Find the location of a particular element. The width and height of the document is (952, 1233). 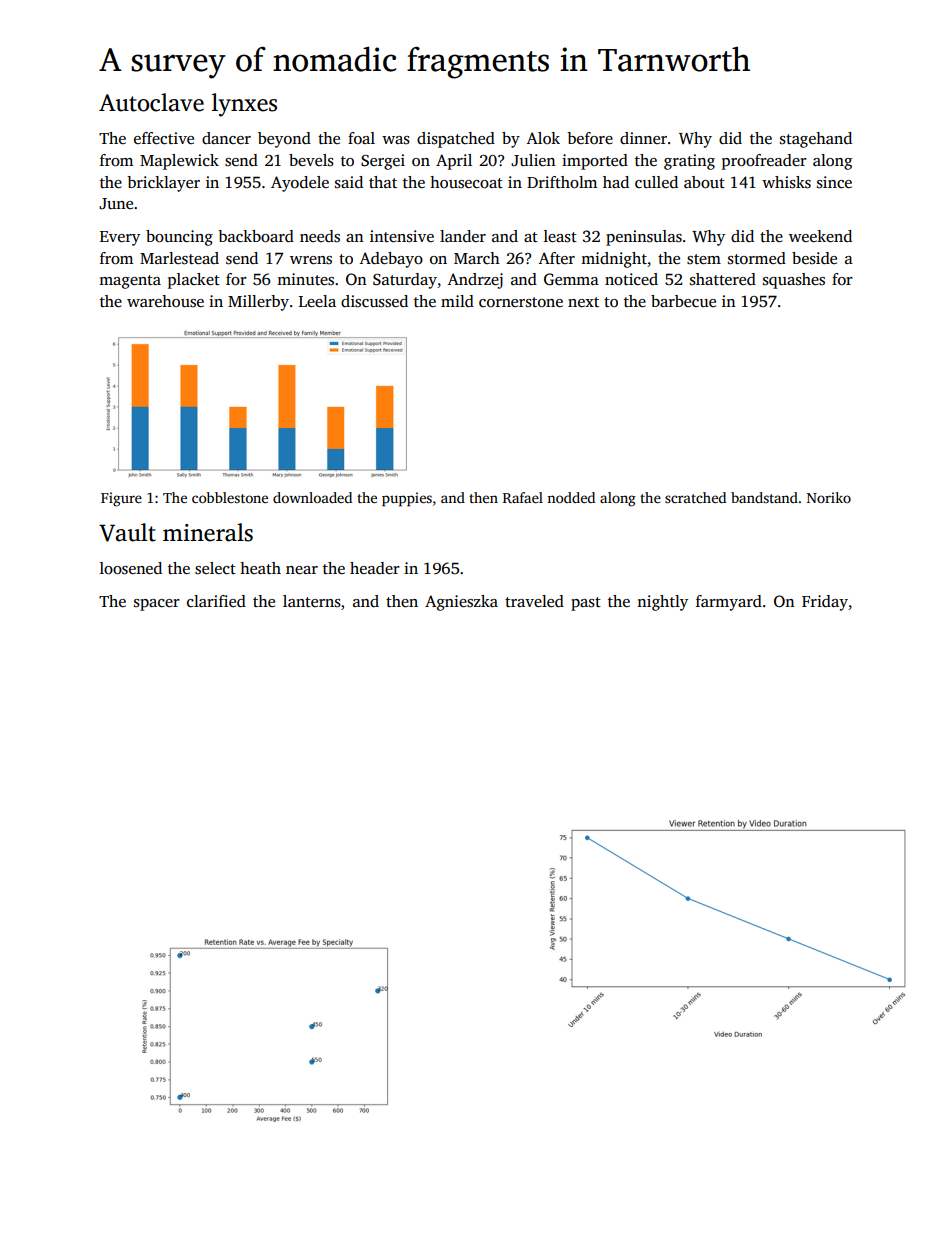

Agnieszka is located at coordinates (461, 603).
